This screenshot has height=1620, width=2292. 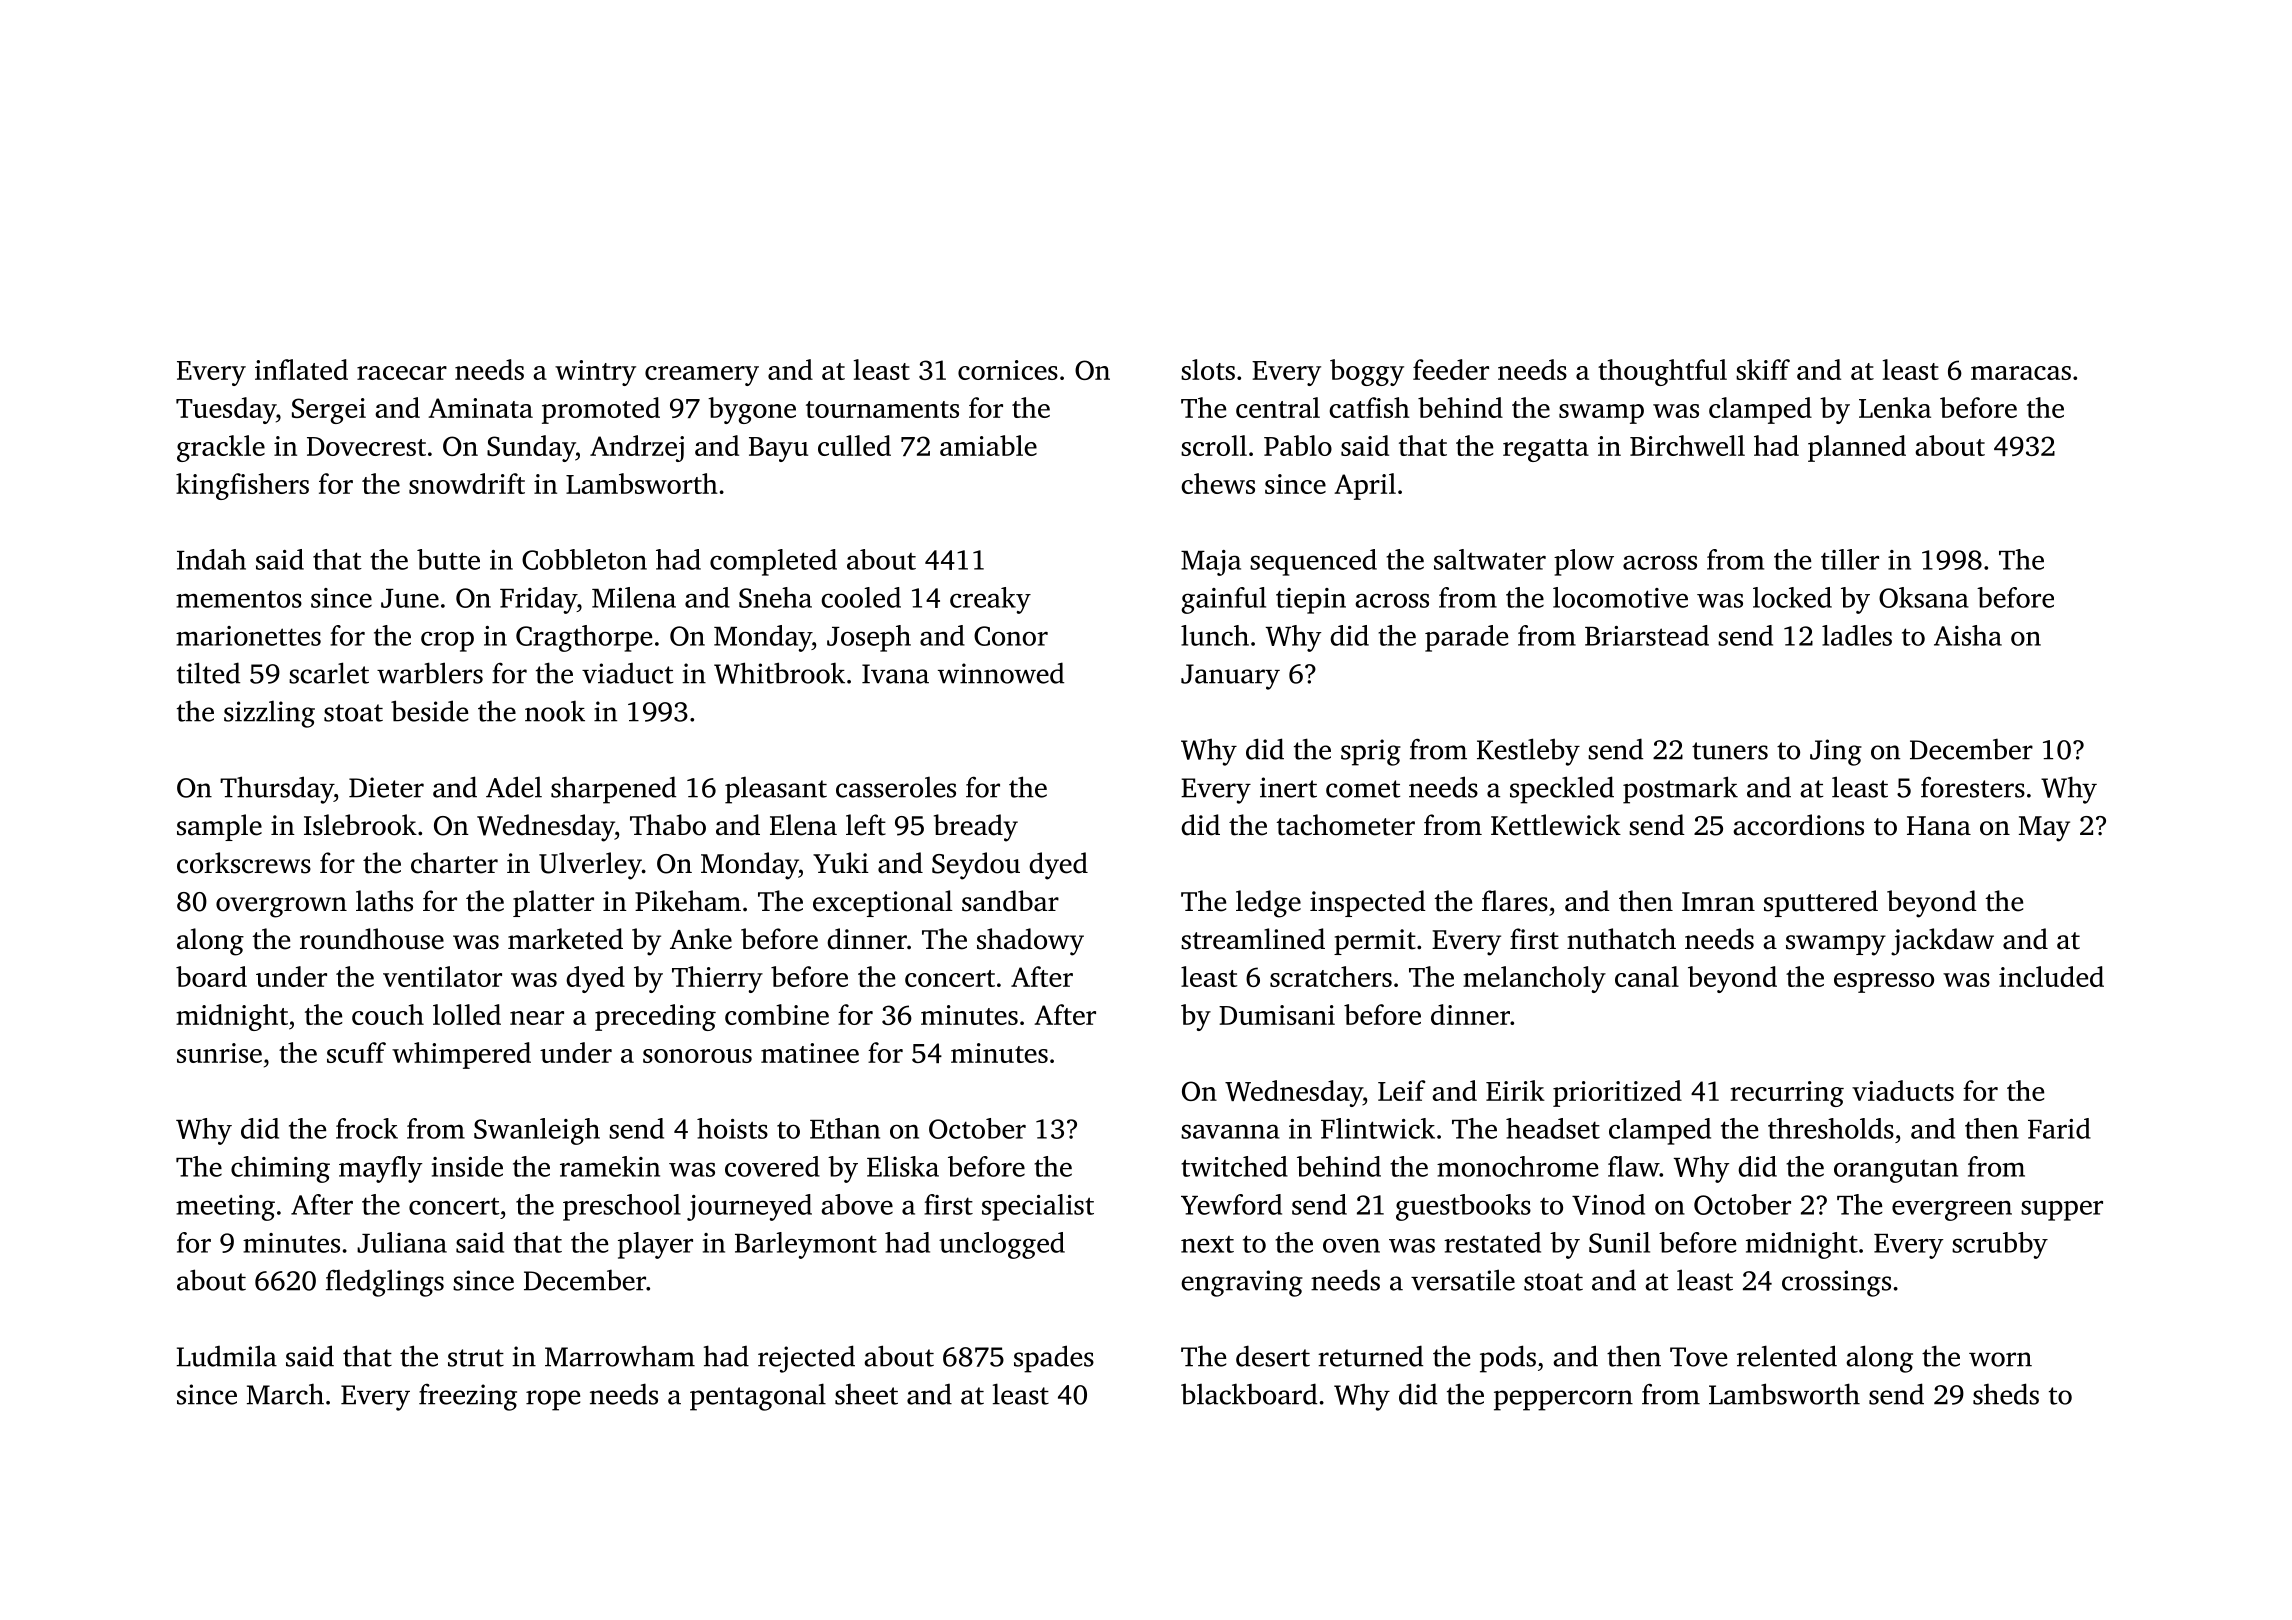 What do you see at coordinates (367, 1128) in the screenshot?
I see `frock` at bounding box center [367, 1128].
